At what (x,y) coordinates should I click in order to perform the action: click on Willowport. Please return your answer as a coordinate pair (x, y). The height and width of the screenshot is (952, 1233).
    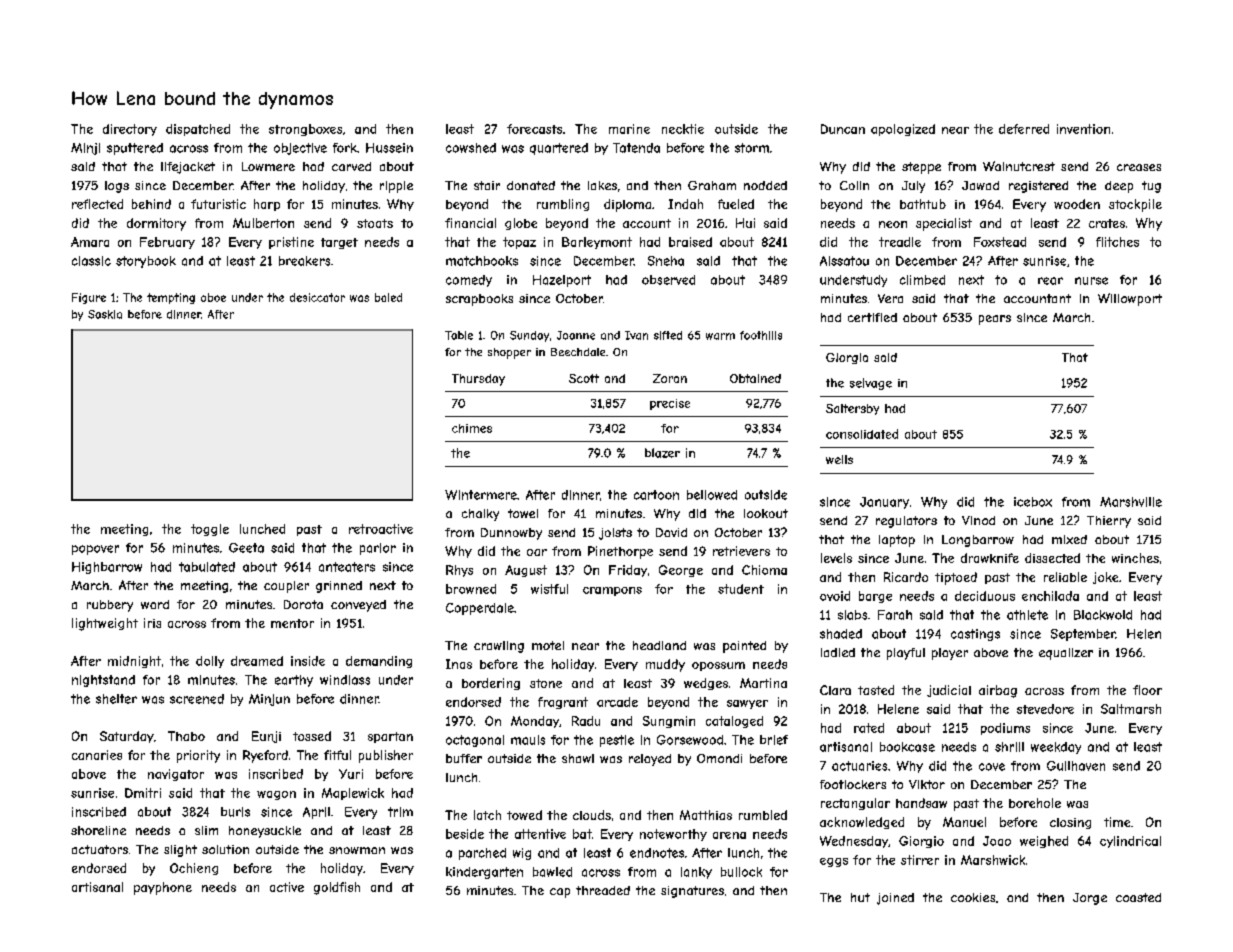
    Looking at the image, I should click on (1130, 299).
